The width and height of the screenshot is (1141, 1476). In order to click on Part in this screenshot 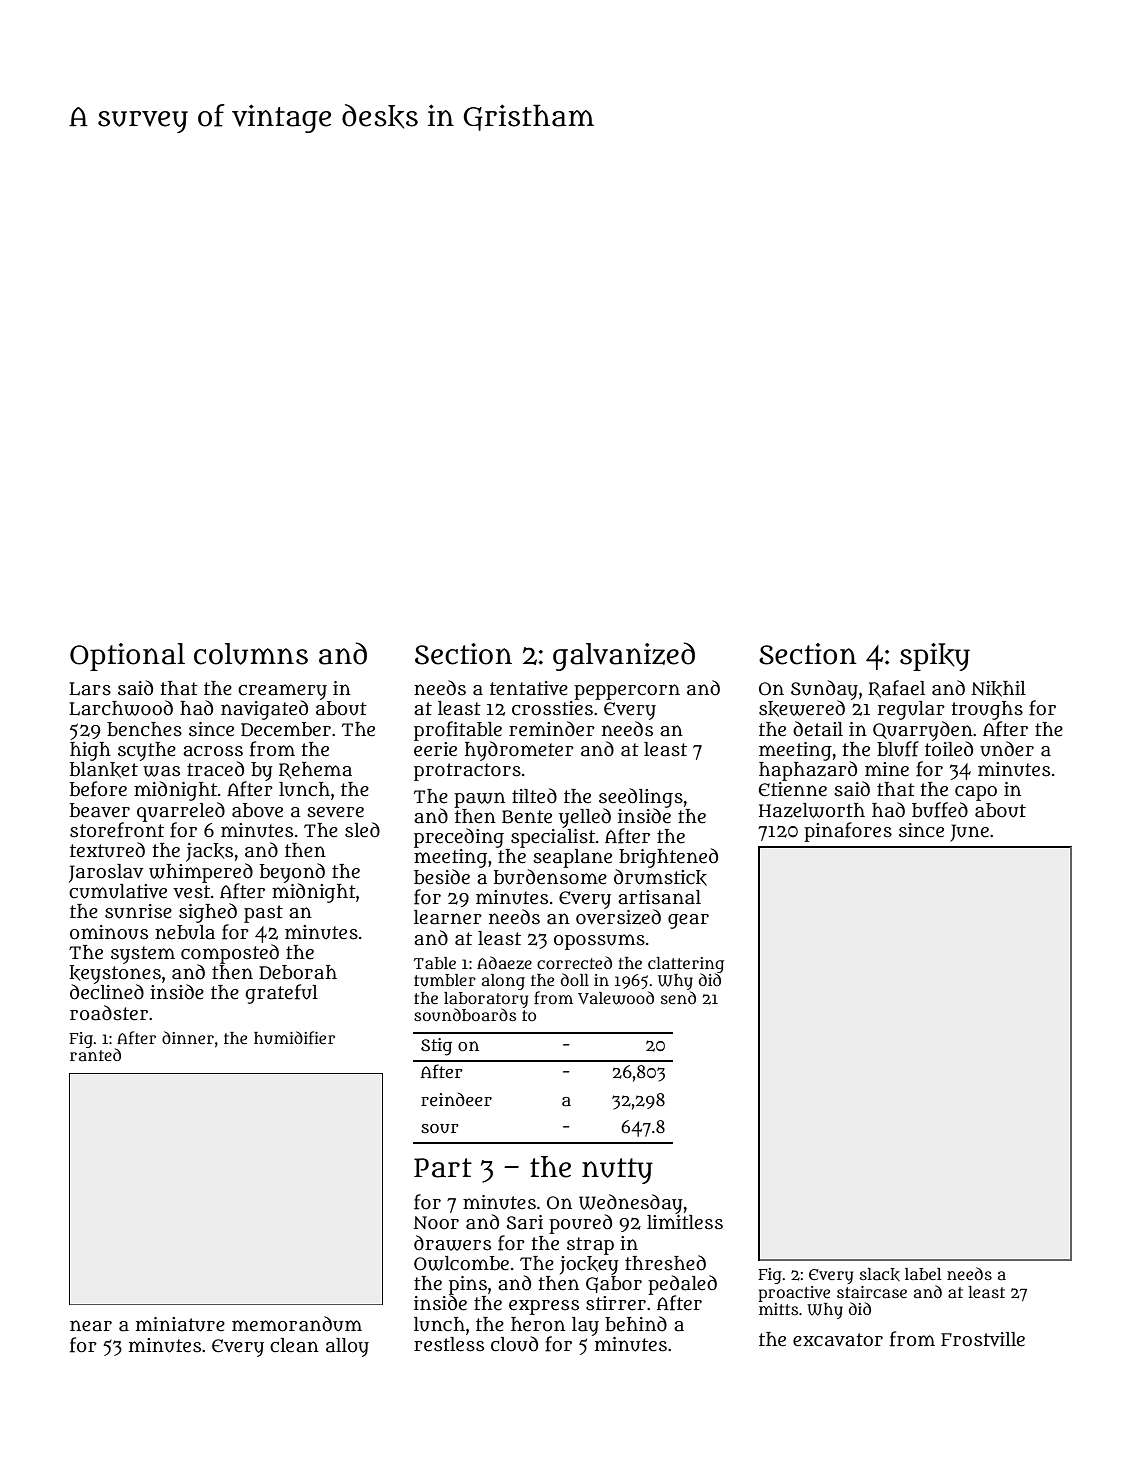, I will do `click(443, 1168)`.
